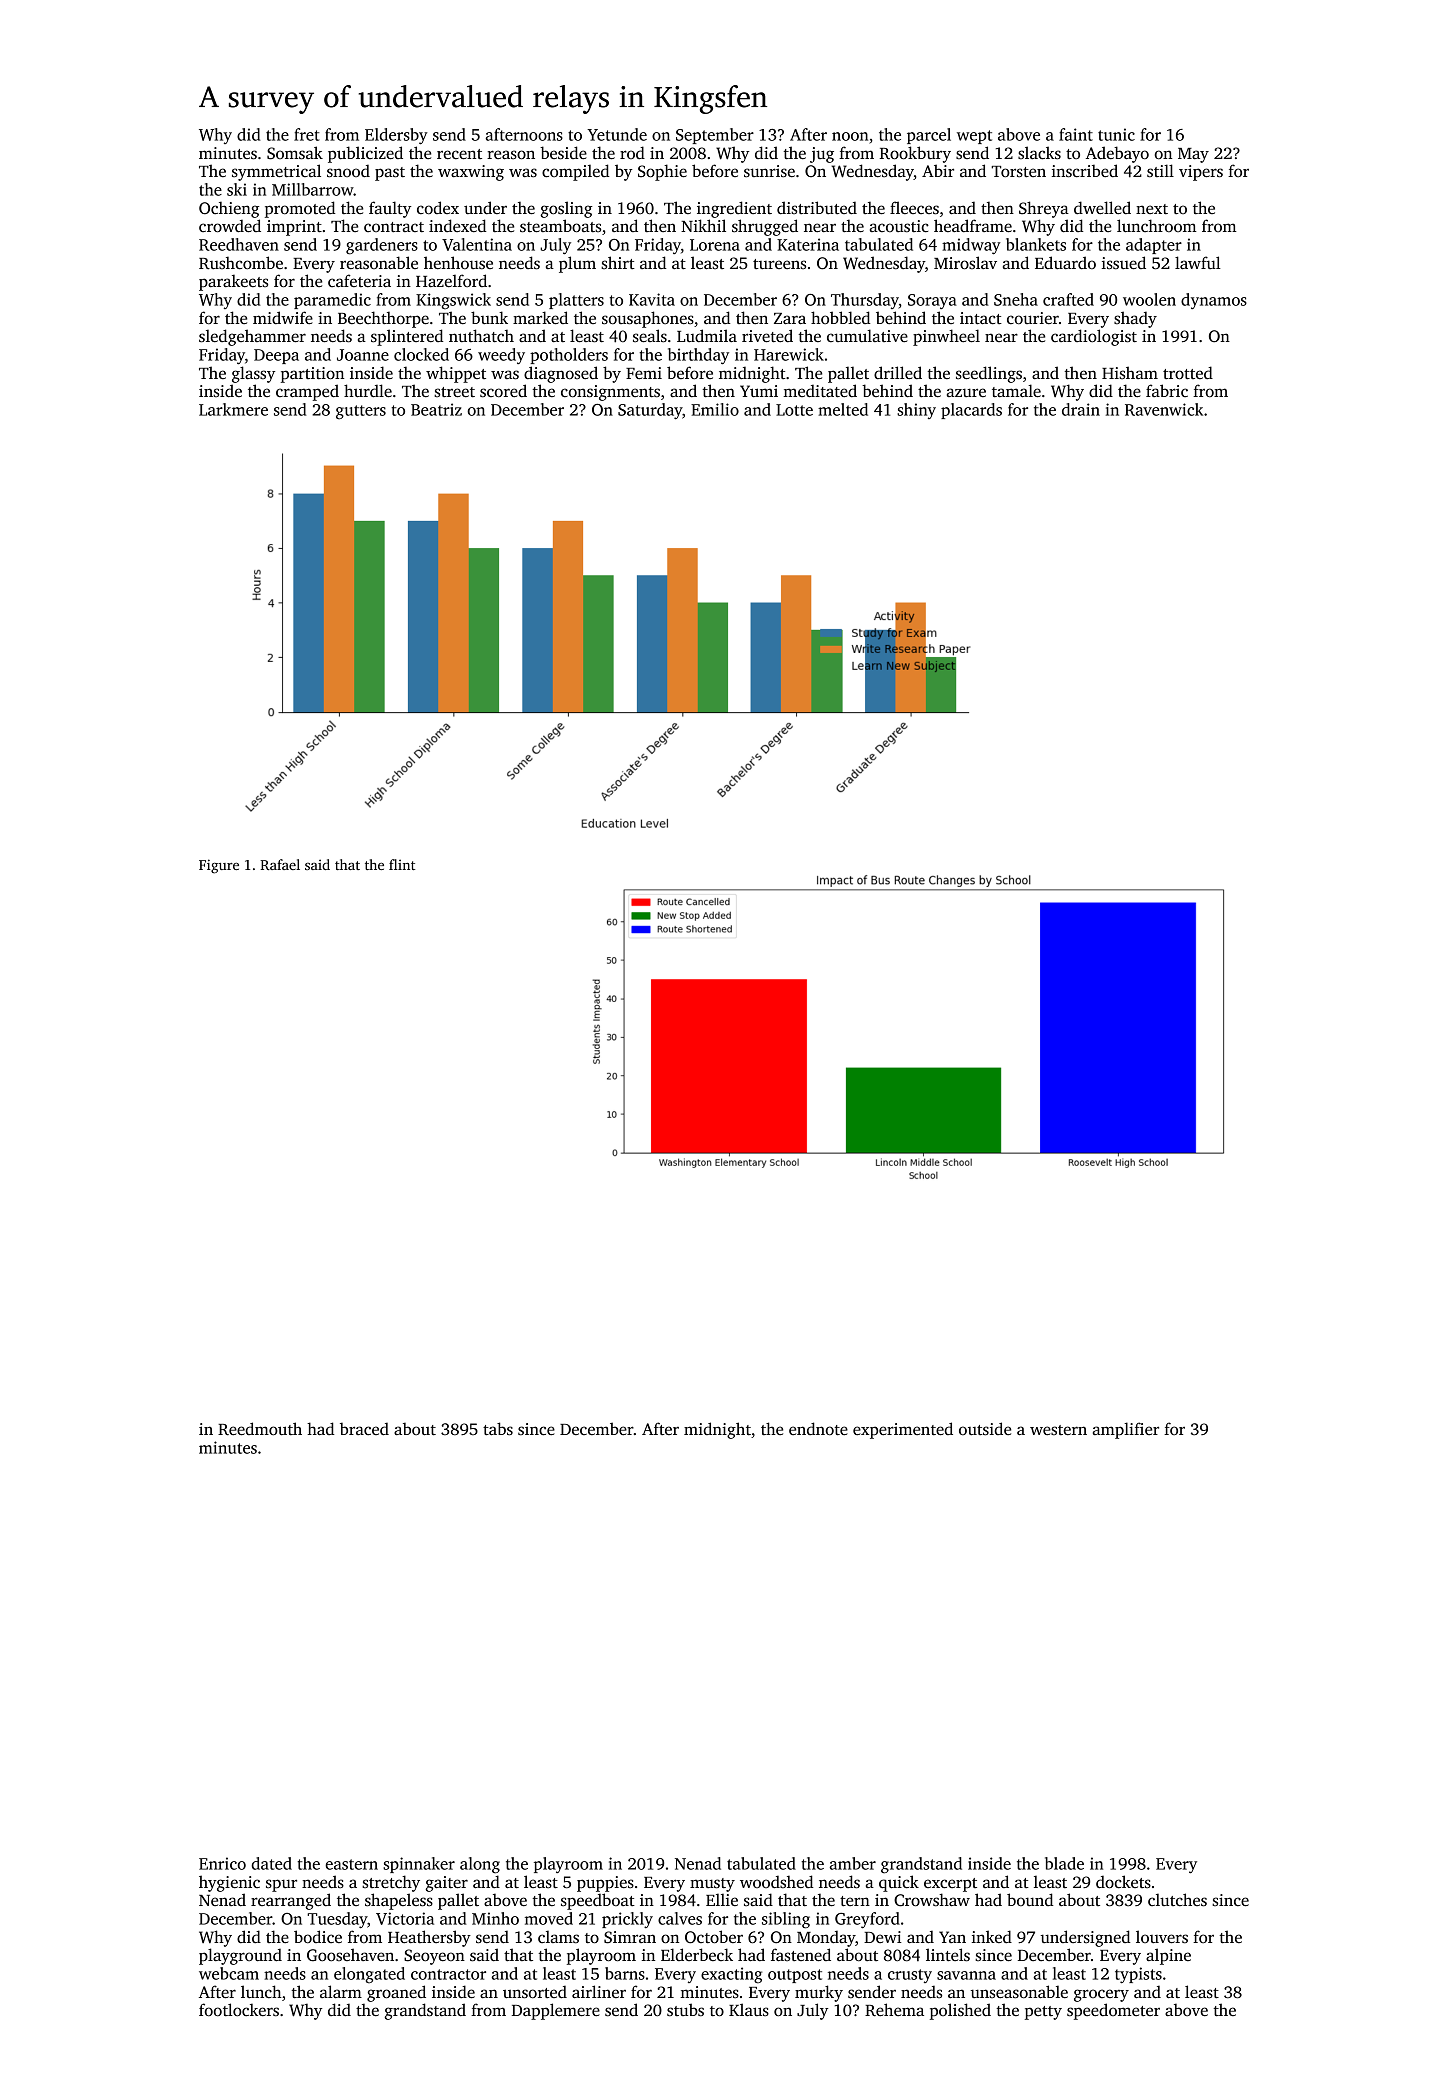  What do you see at coordinates (1126, 1430) in the page?
I see `amplifier` at bounding box center [1126, 1430].
